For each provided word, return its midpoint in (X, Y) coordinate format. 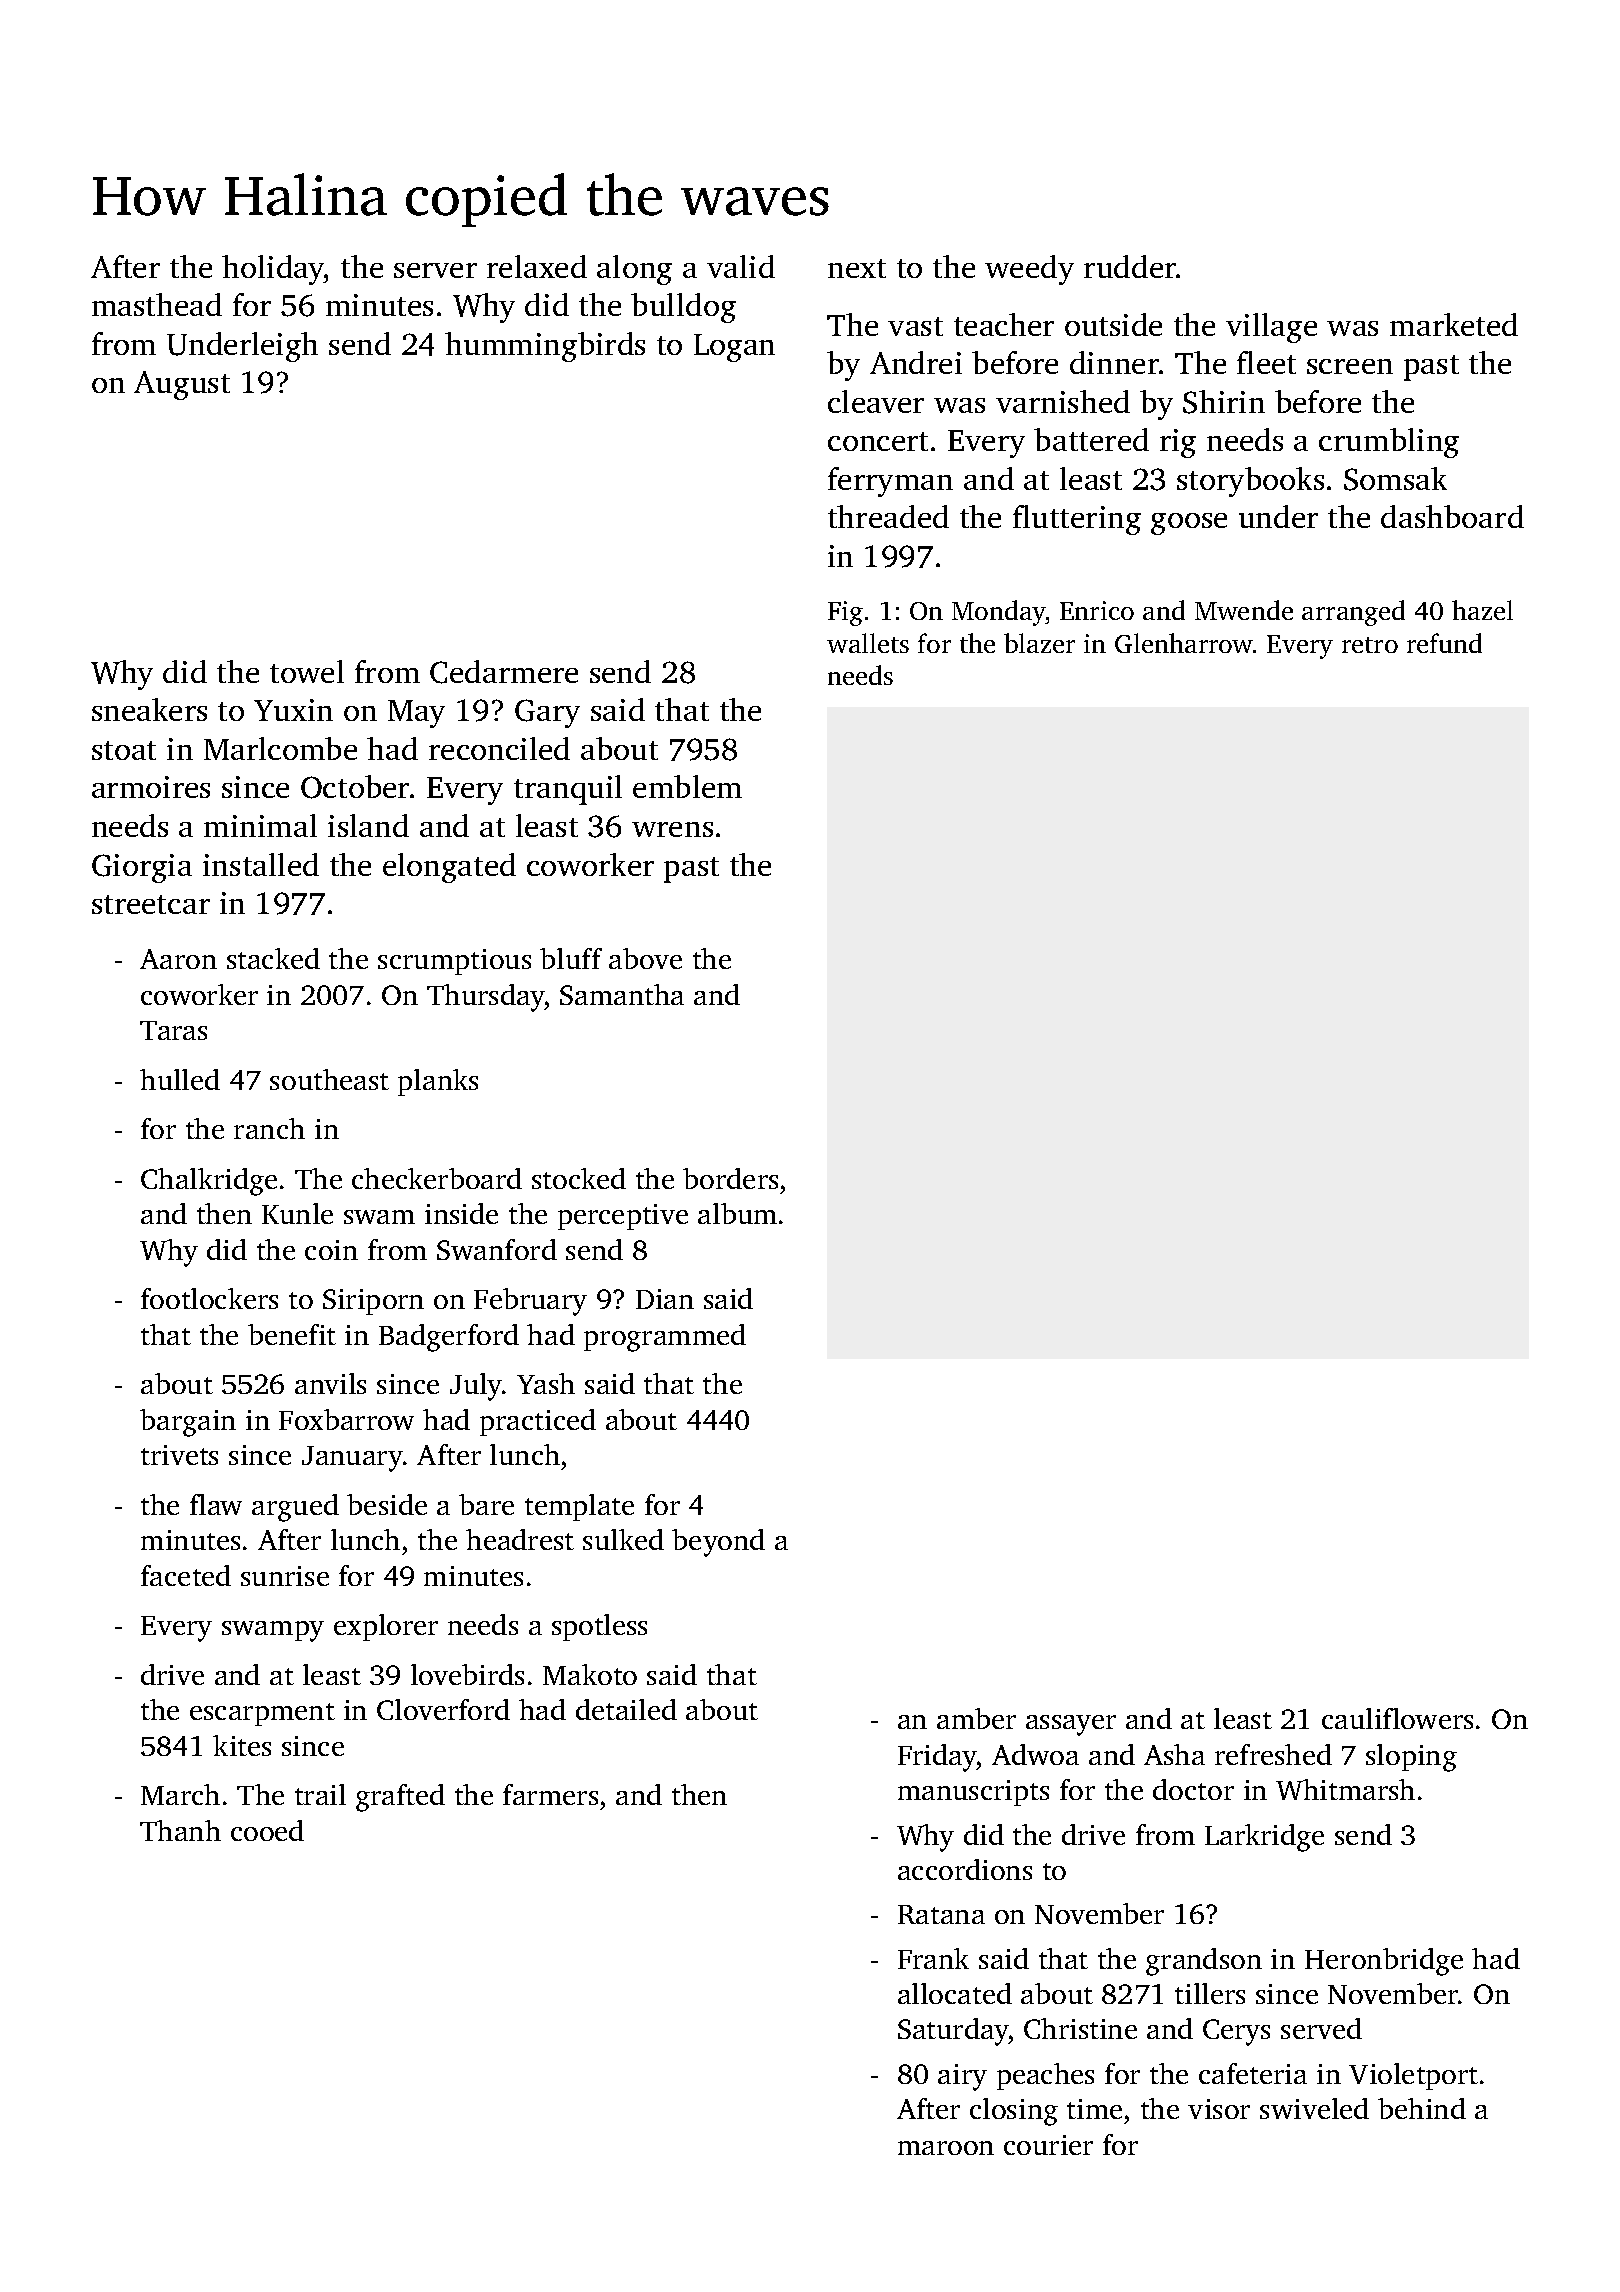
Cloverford (443, 1709)
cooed (267, 1830)
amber (976, 1718)
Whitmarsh (1345, 1789)
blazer (1039, 643)
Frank (933, 1958)
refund (1444, 643)
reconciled (499, 748)
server (435, 270)
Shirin (1224, 402)
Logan (734, 348)
